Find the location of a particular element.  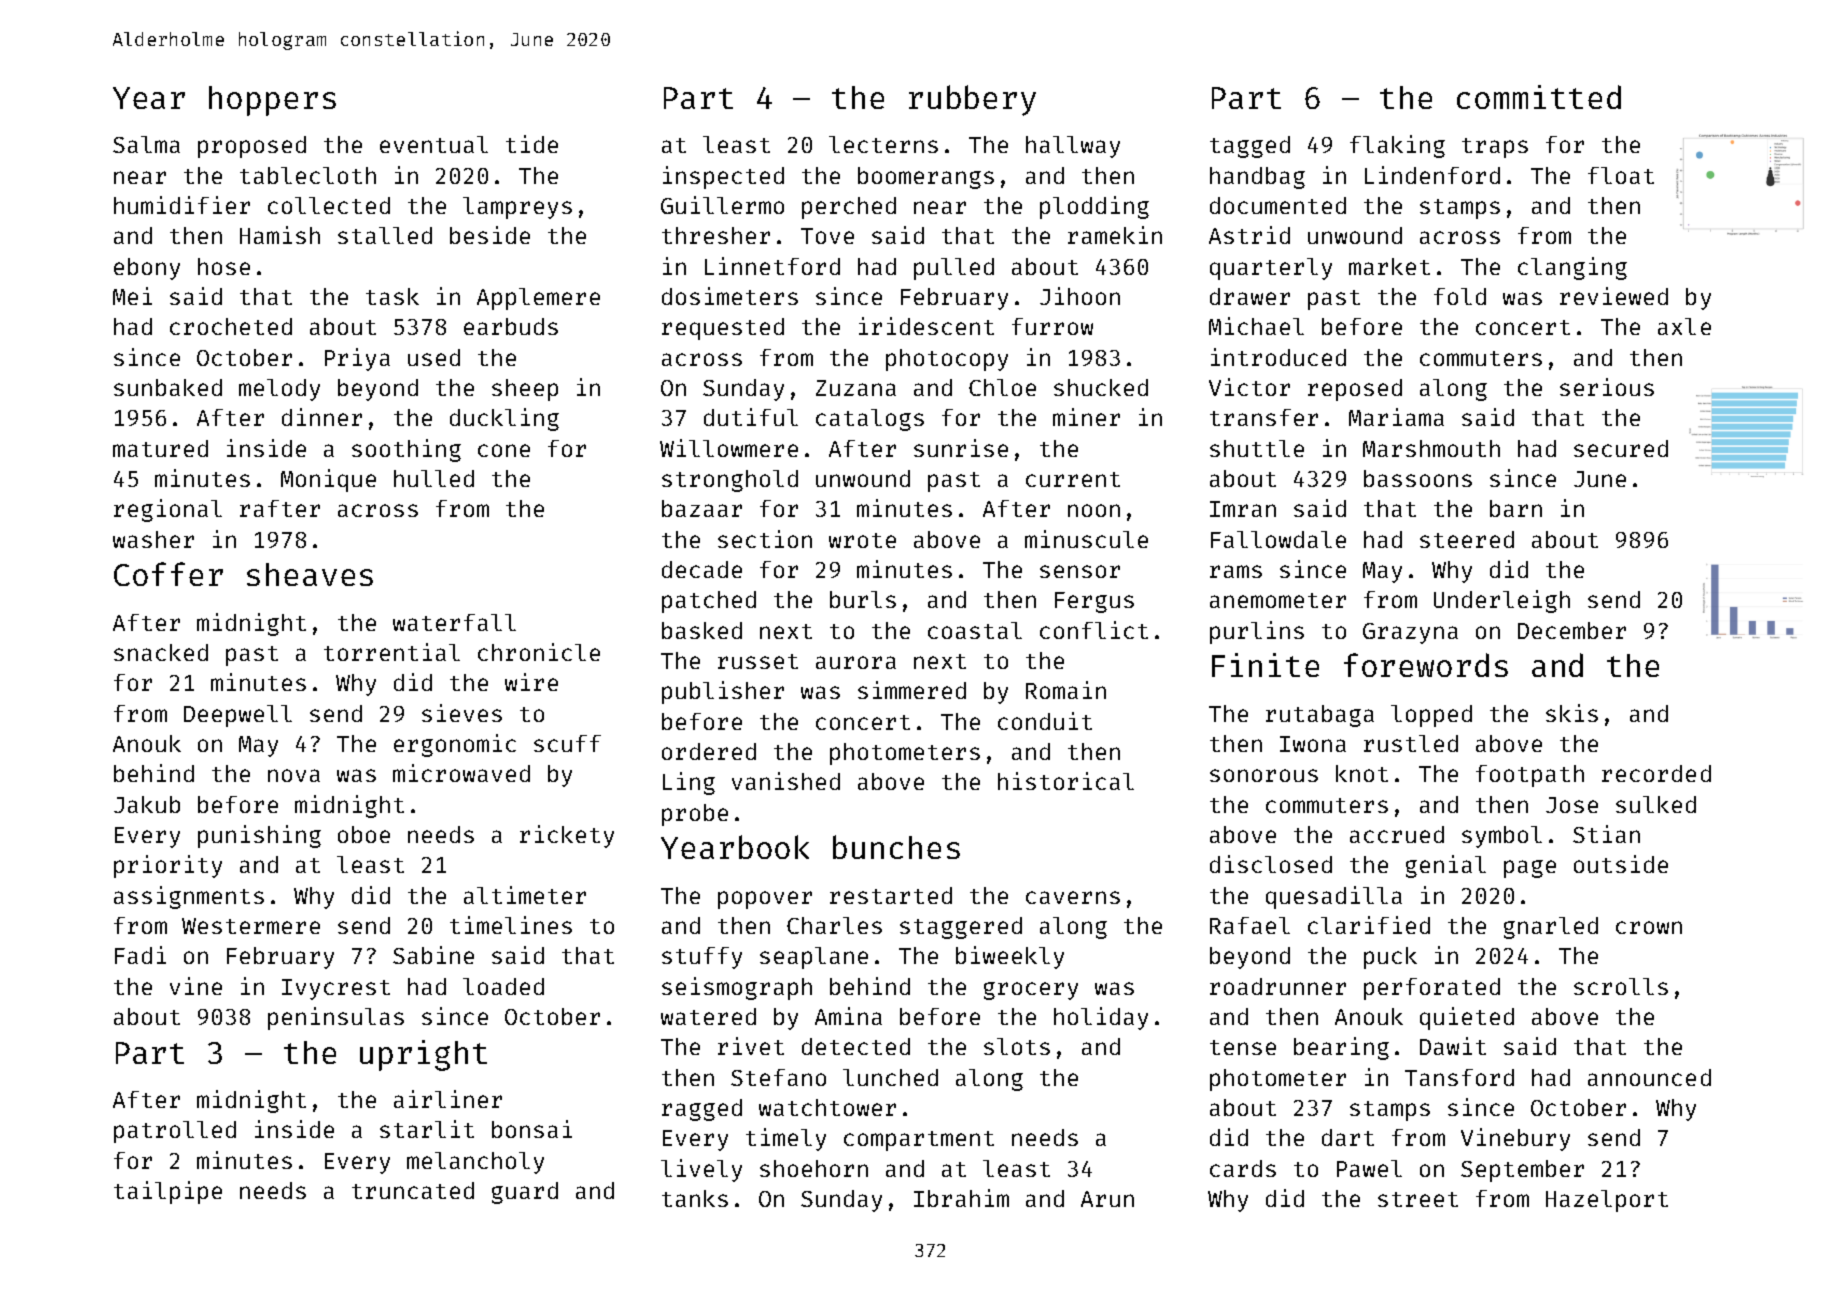

Sabine is located at coordinates (433, 955).
